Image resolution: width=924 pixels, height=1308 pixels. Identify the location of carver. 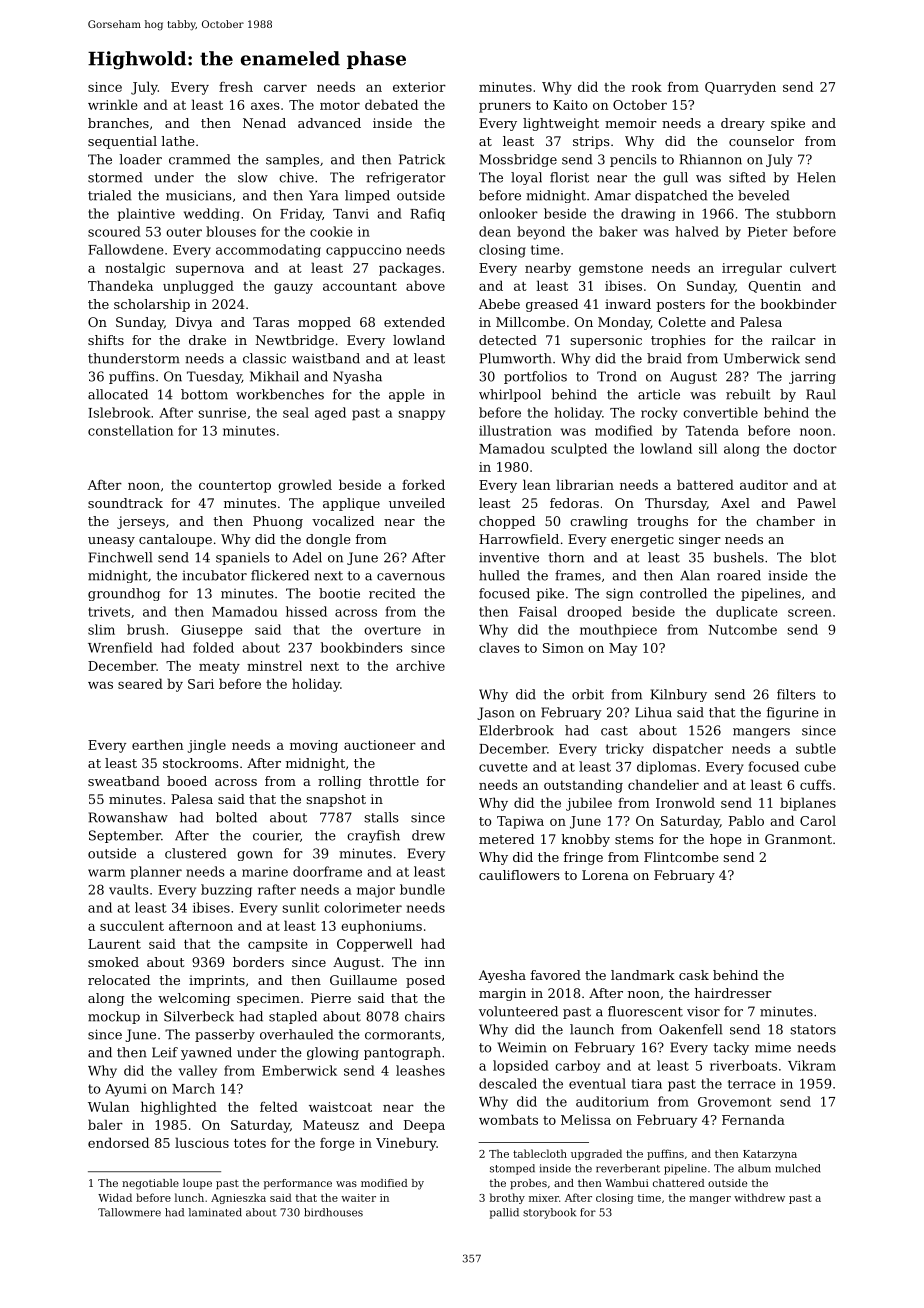
(285, 88).
